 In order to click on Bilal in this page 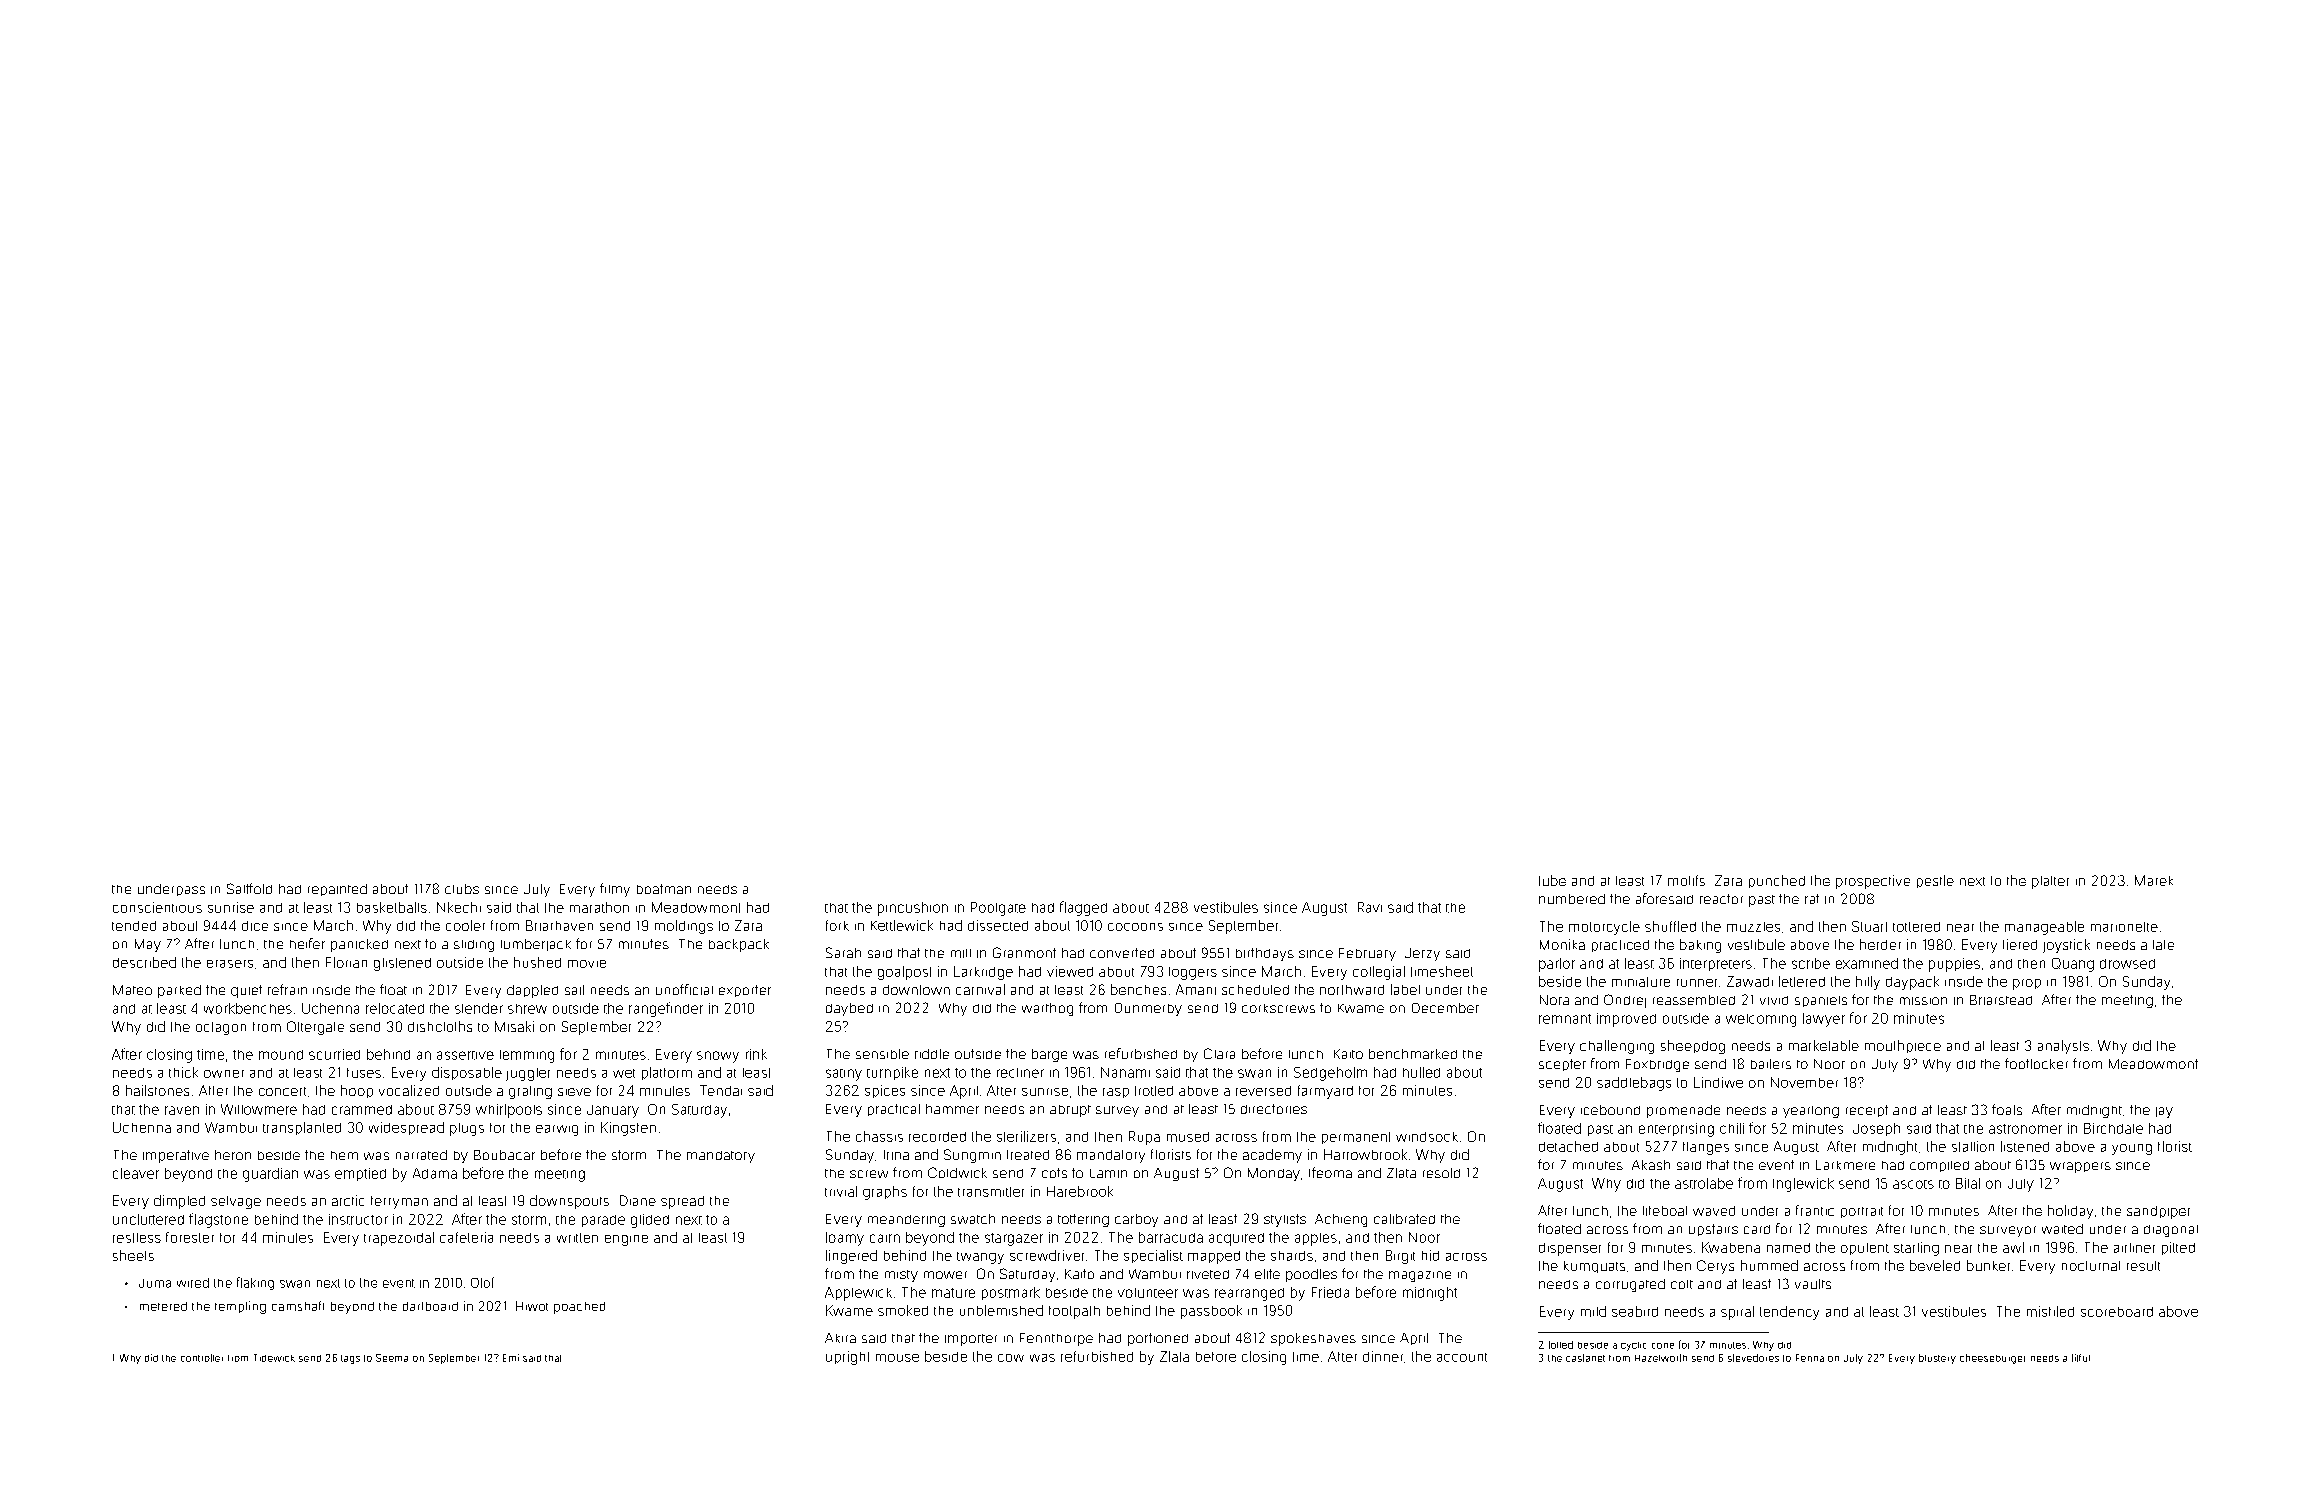, I will do `click(1968, 1183)`.
